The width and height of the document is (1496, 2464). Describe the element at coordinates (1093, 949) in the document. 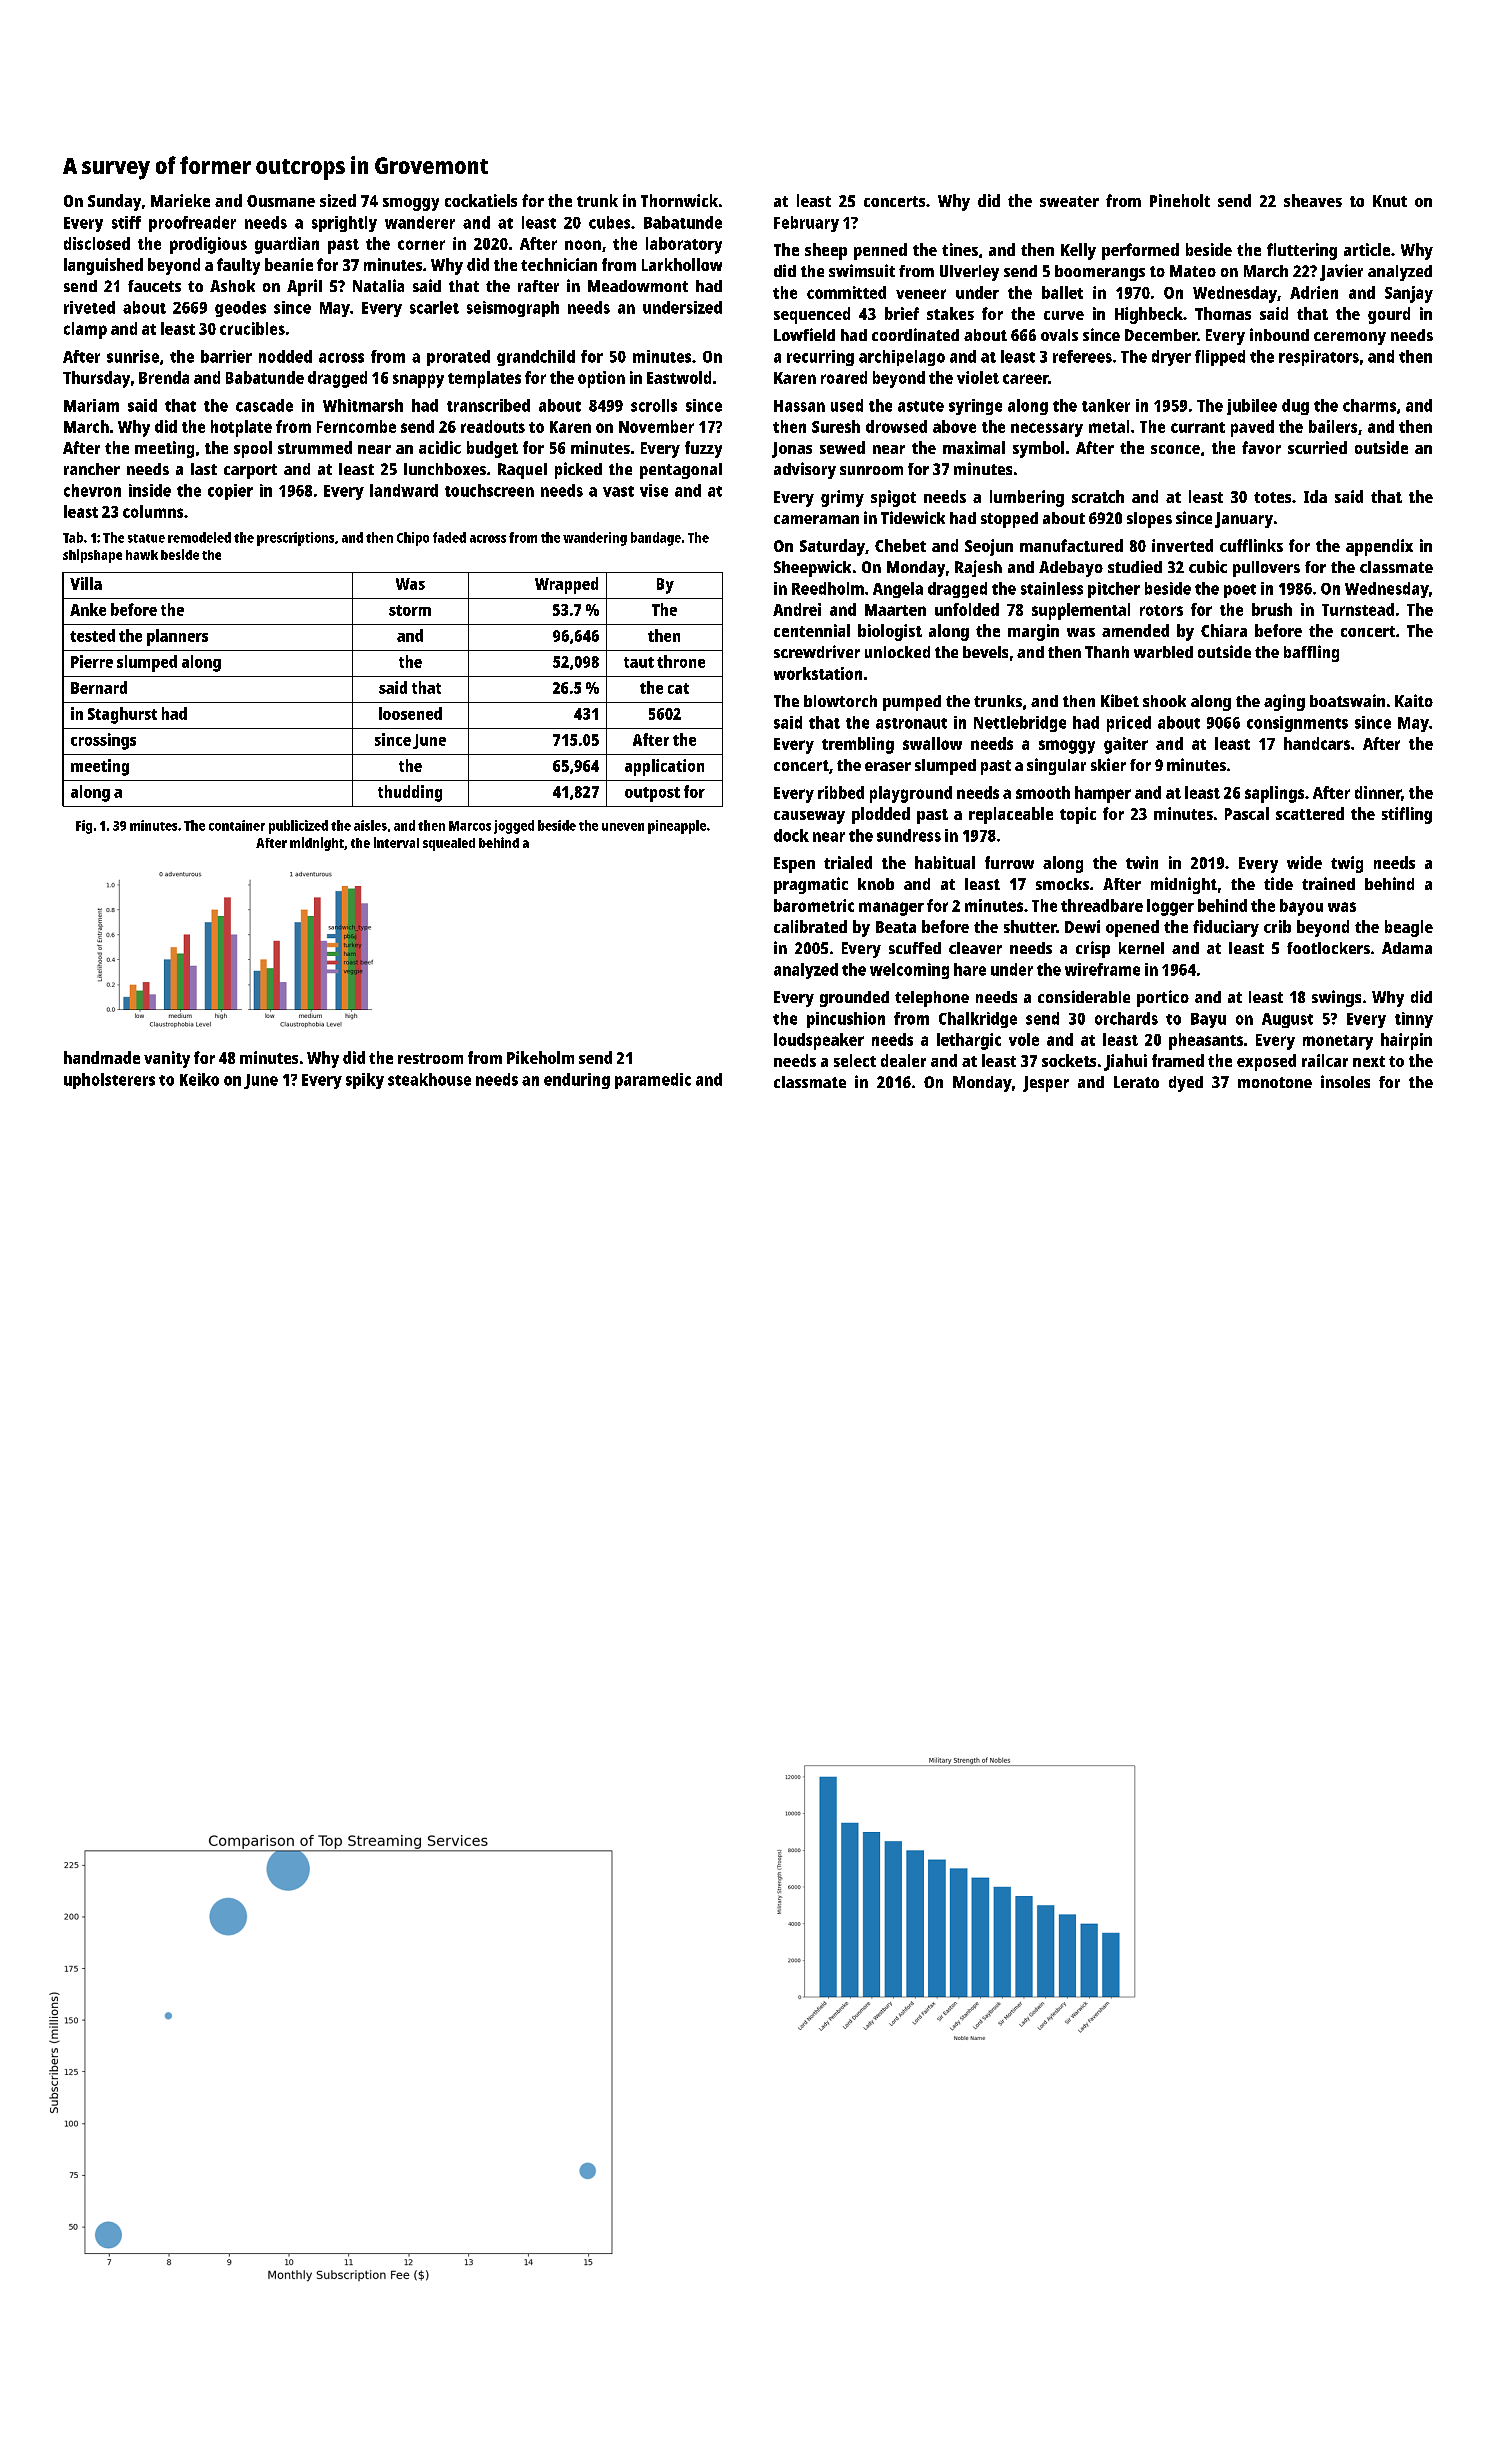

I see `crisp` at that location.
